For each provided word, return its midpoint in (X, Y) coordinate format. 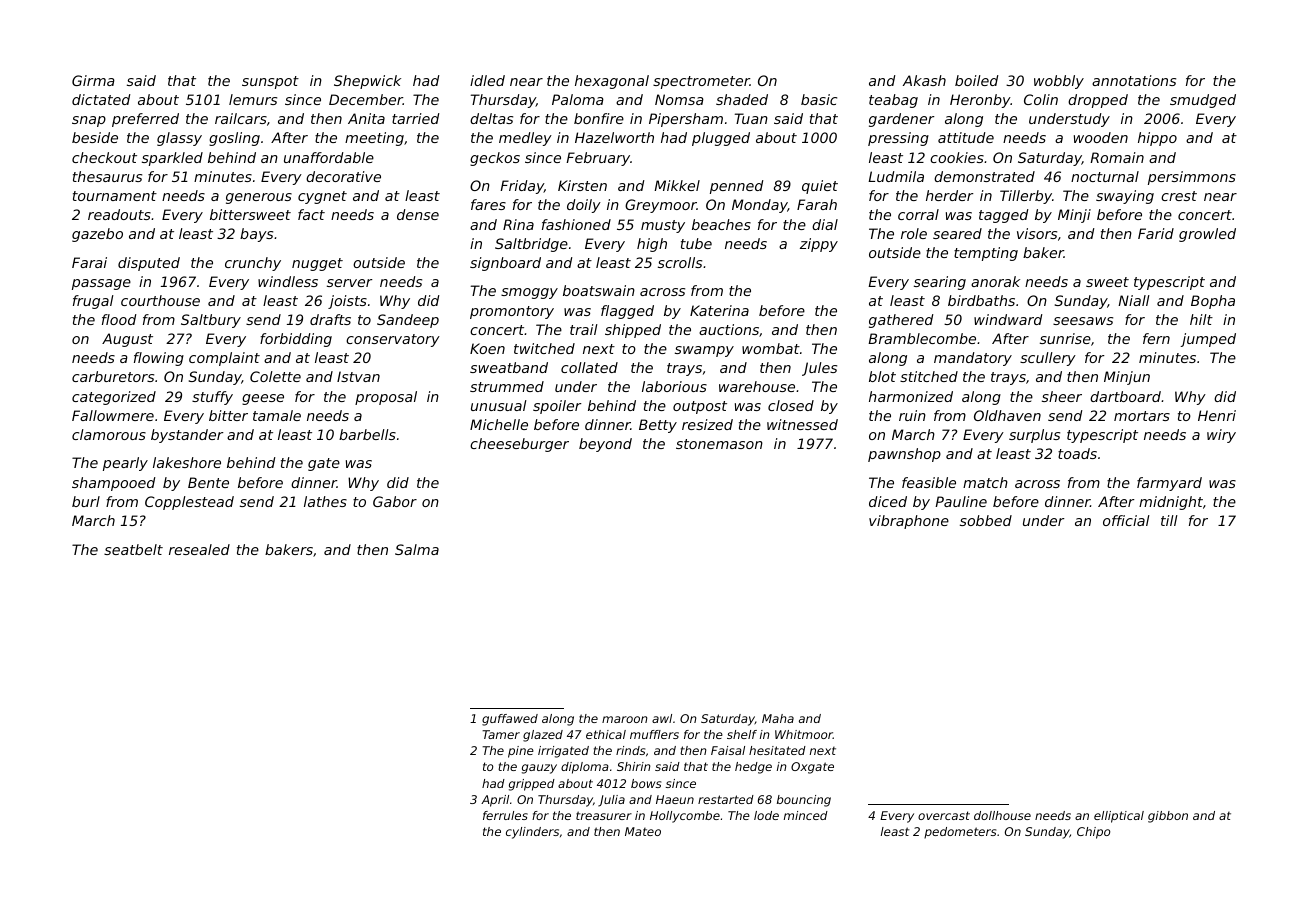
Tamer (501, 734)
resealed (199, 549)
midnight (1171, 503)
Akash (924, 80)
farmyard (1169, 484)
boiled (977, 80)
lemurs (253, 99)
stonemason (719, 444)
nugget (317, 264)
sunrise (1065, 338)
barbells (367, 434)
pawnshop (904, 455)
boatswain (599, 290)
